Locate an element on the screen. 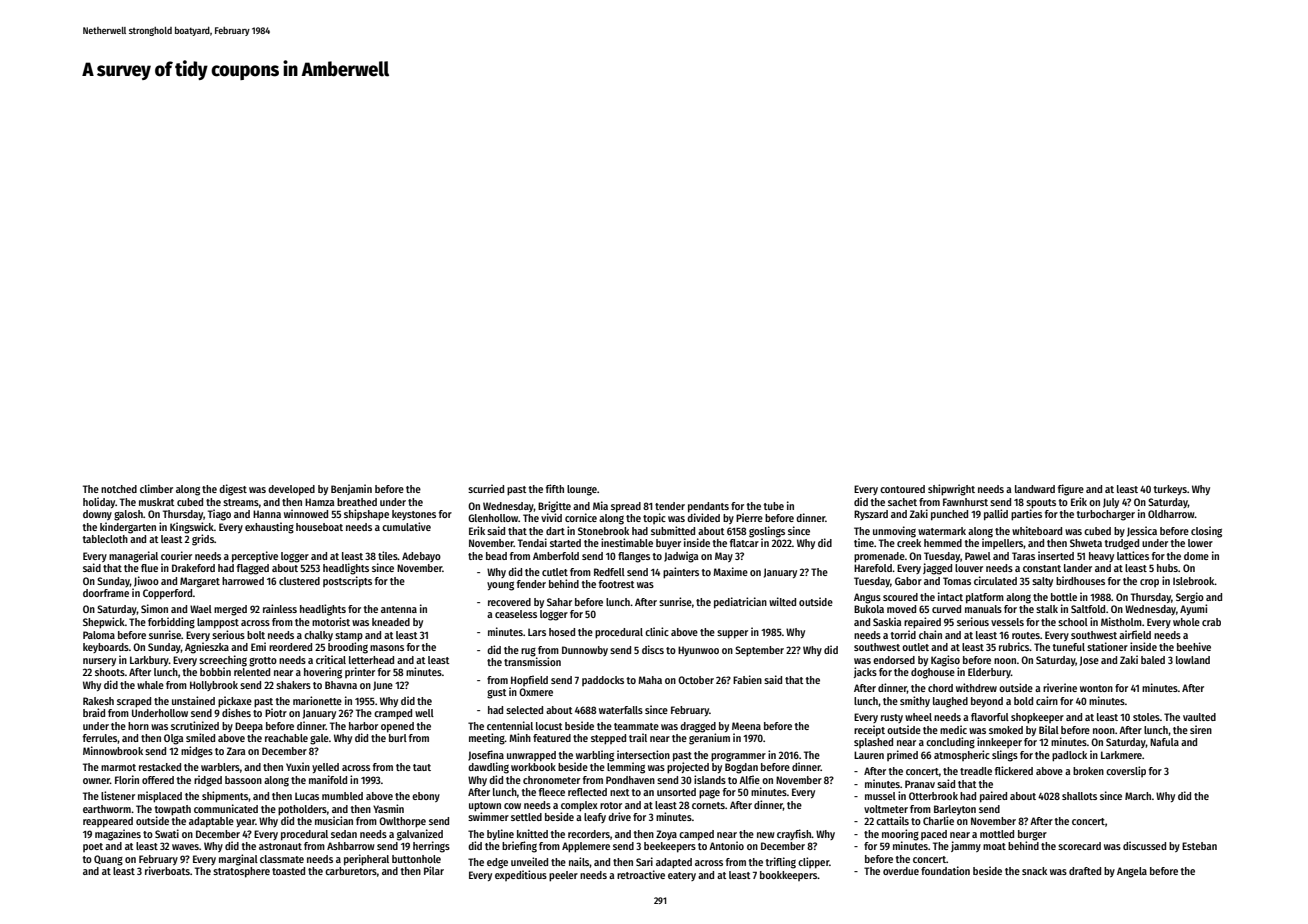 The image size is (1308, 924). featured is located at coordinates (552, 738).
